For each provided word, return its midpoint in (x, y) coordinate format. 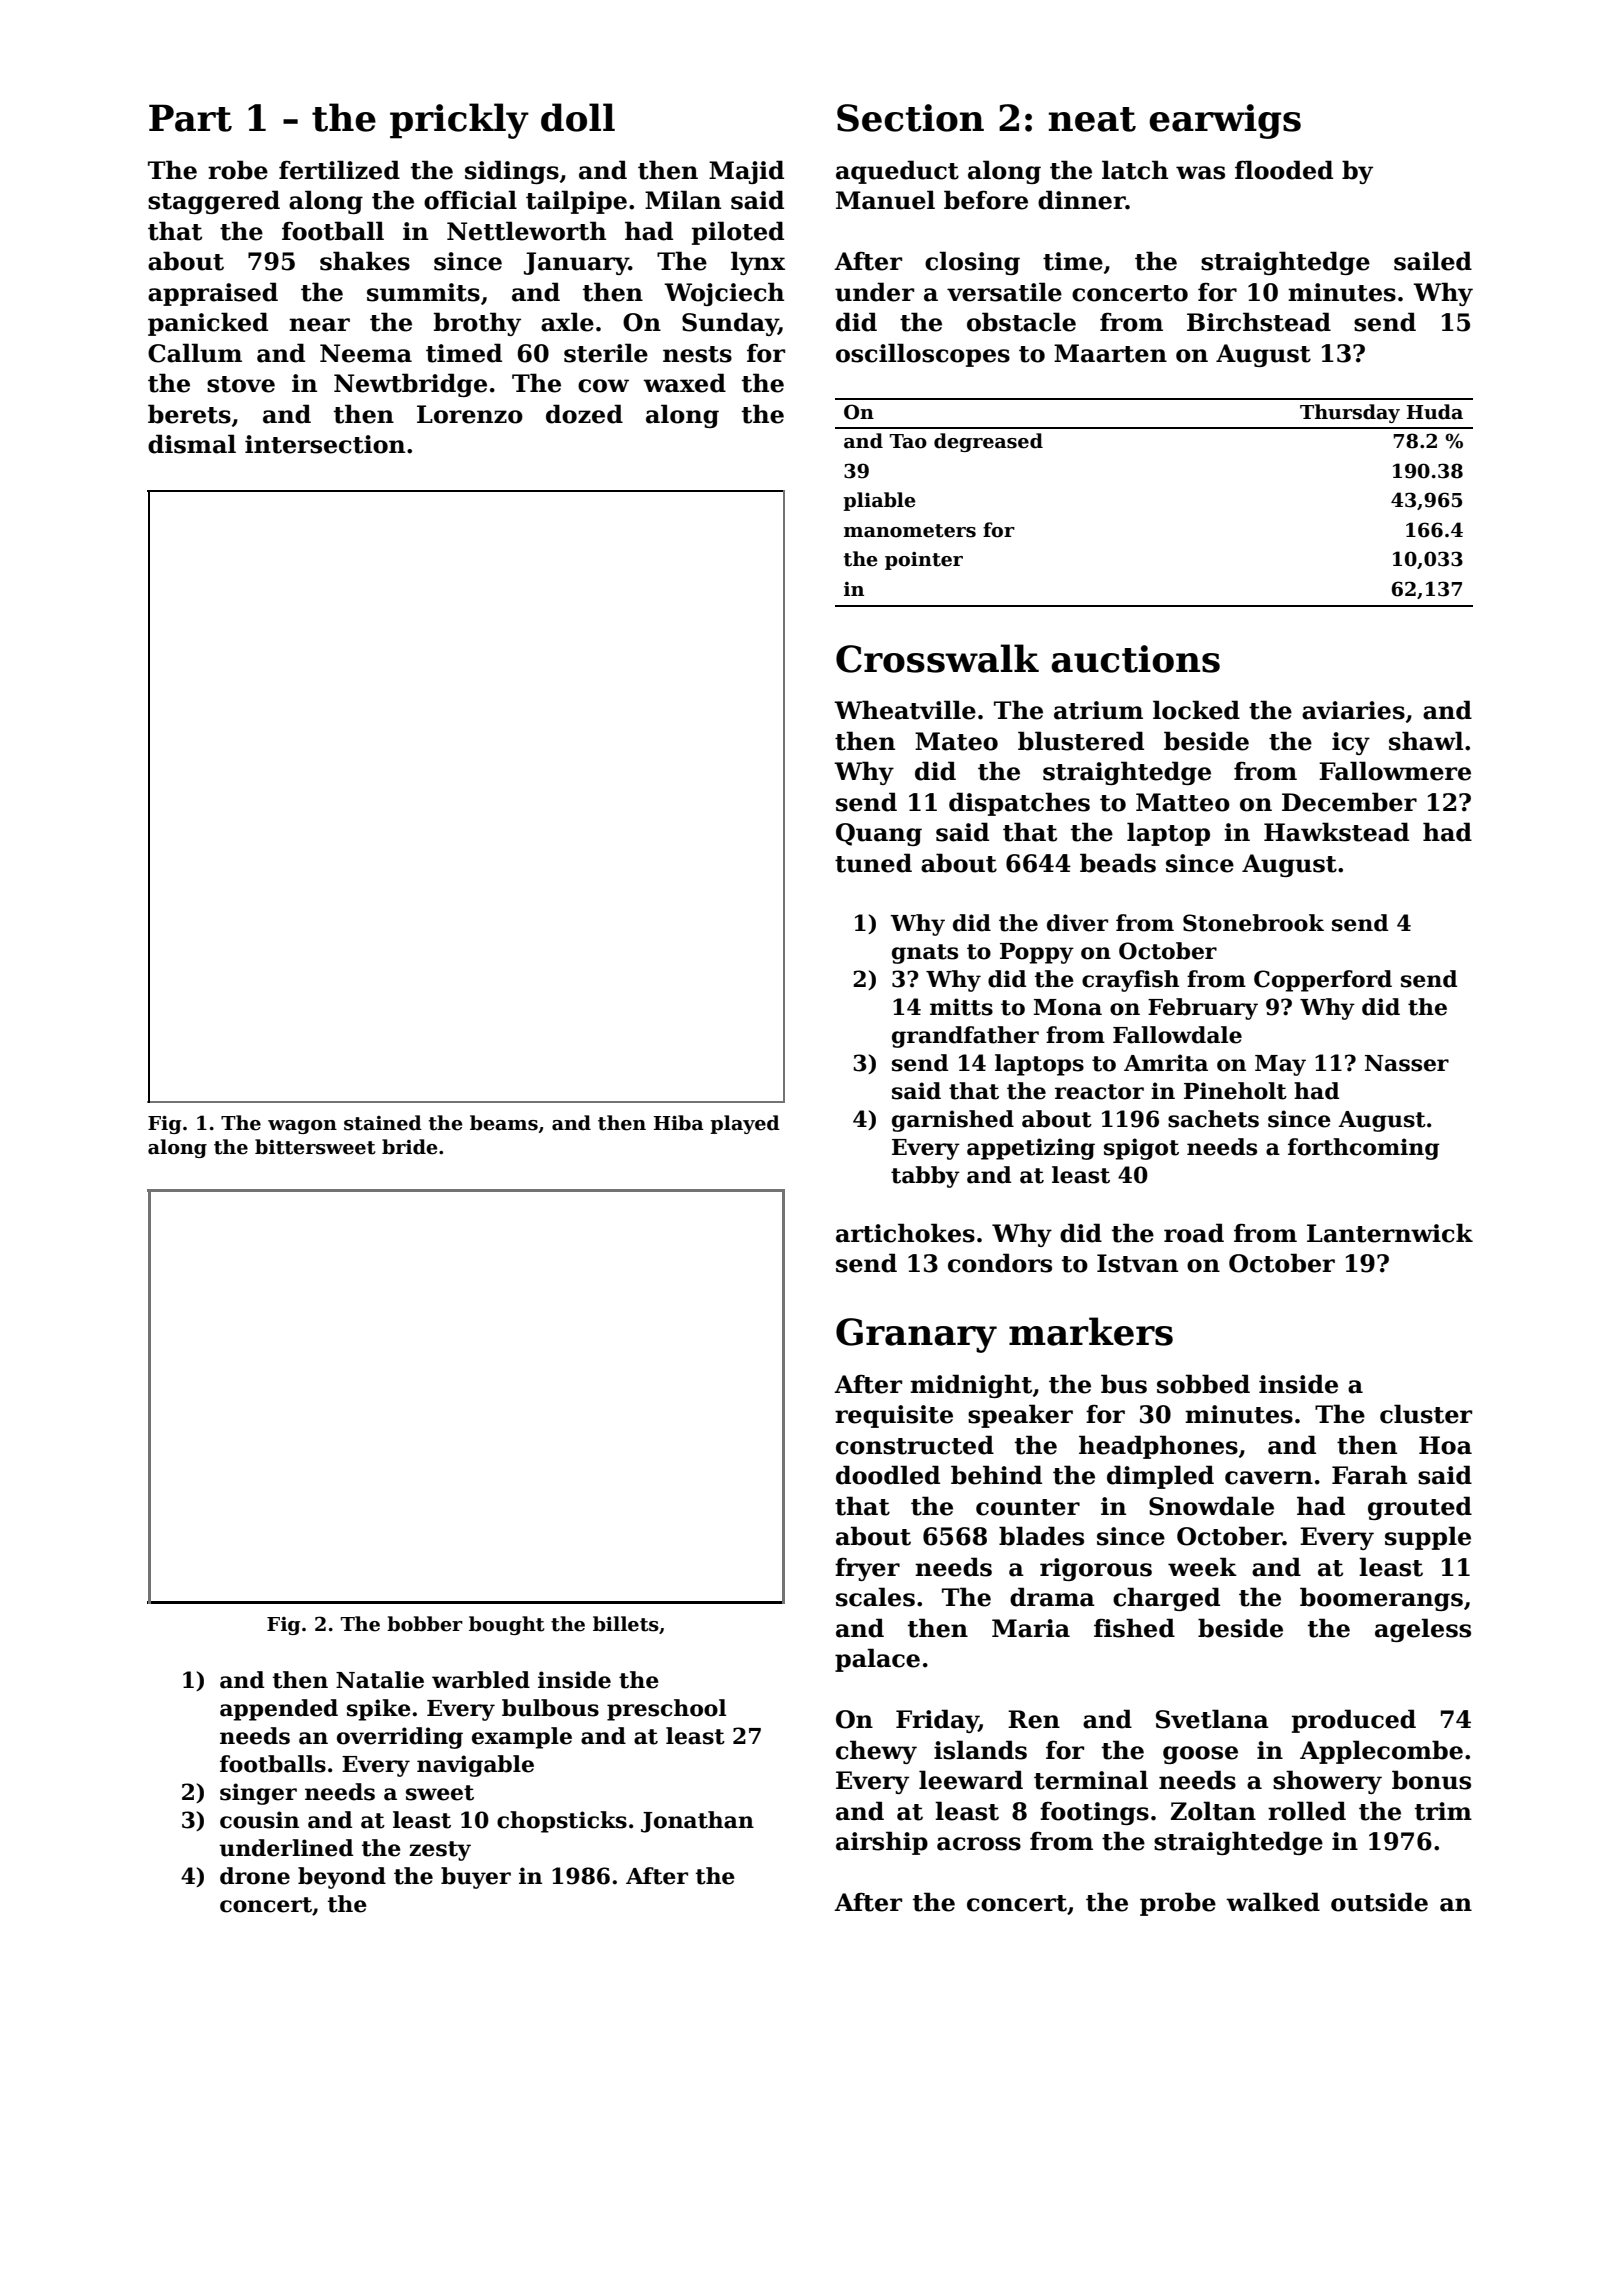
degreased (988, 442)
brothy (477, 324)
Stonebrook (1253, 923)
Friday (937, 1721)
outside (1379, 1902)
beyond (342, 1878)
